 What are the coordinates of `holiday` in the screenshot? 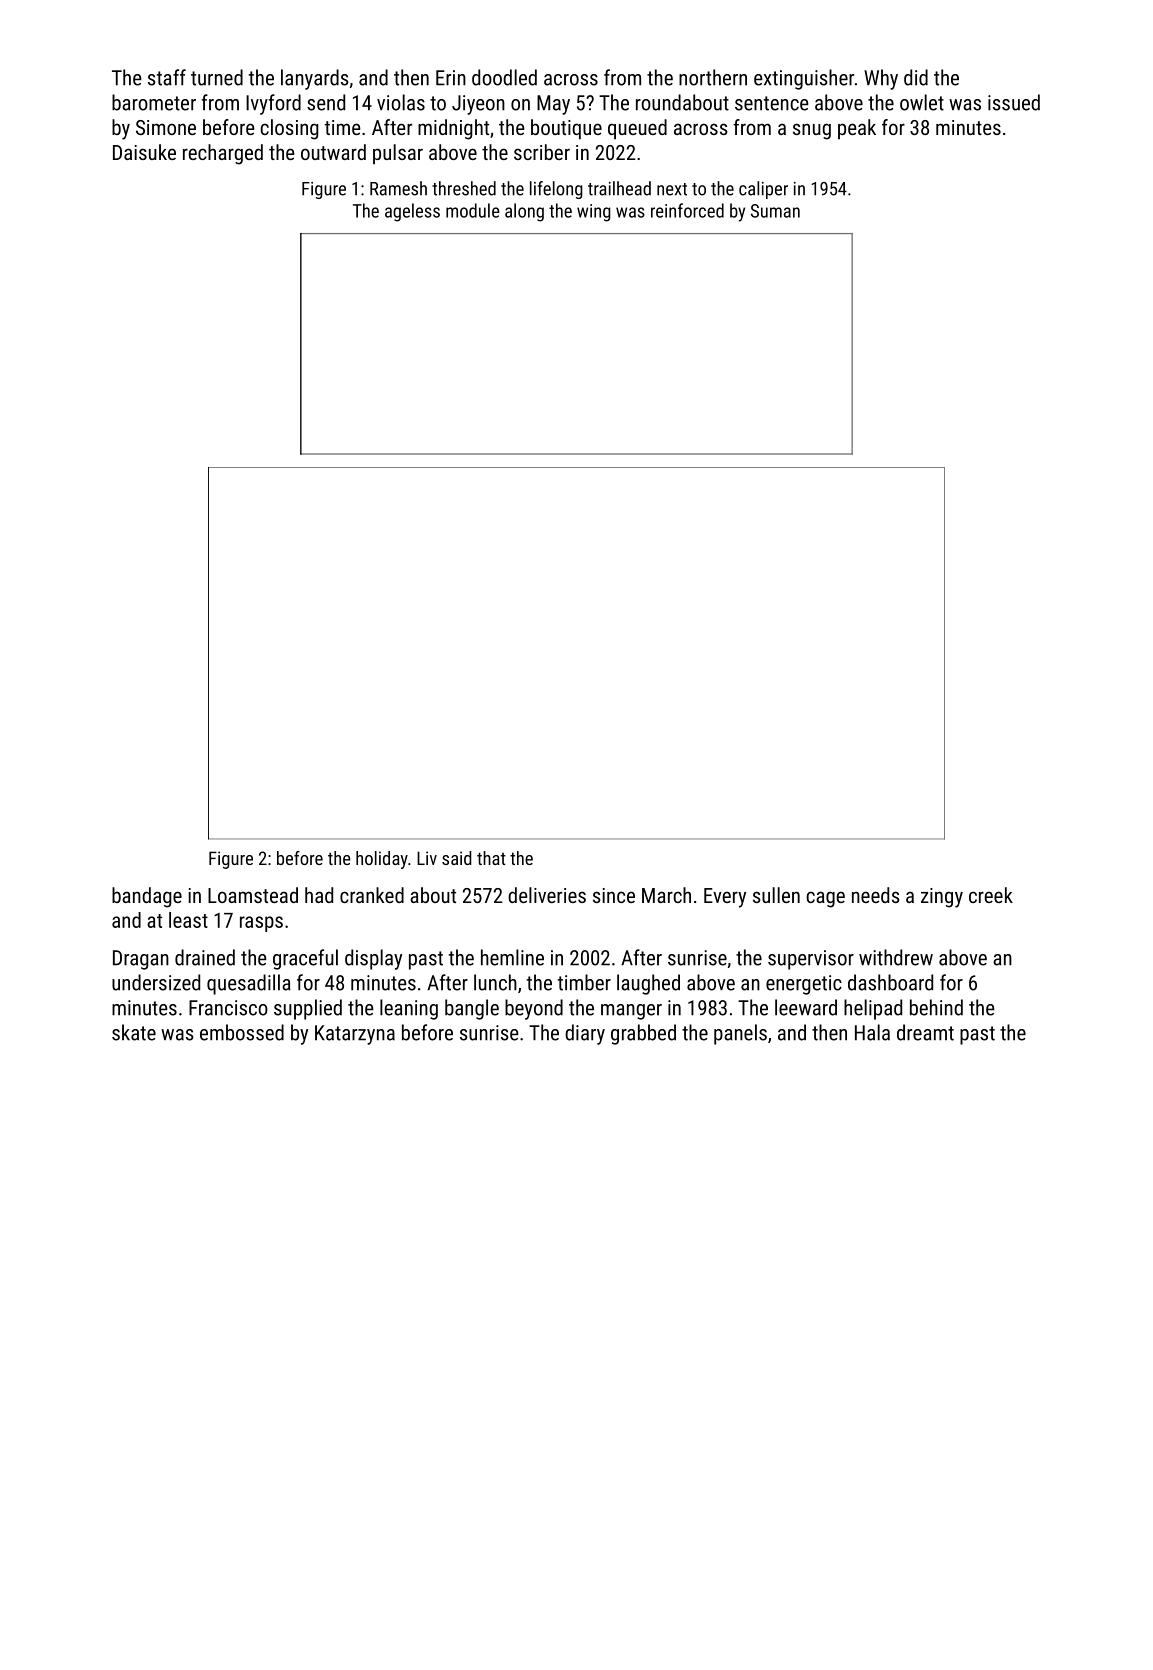 It's located at (382, 860).
